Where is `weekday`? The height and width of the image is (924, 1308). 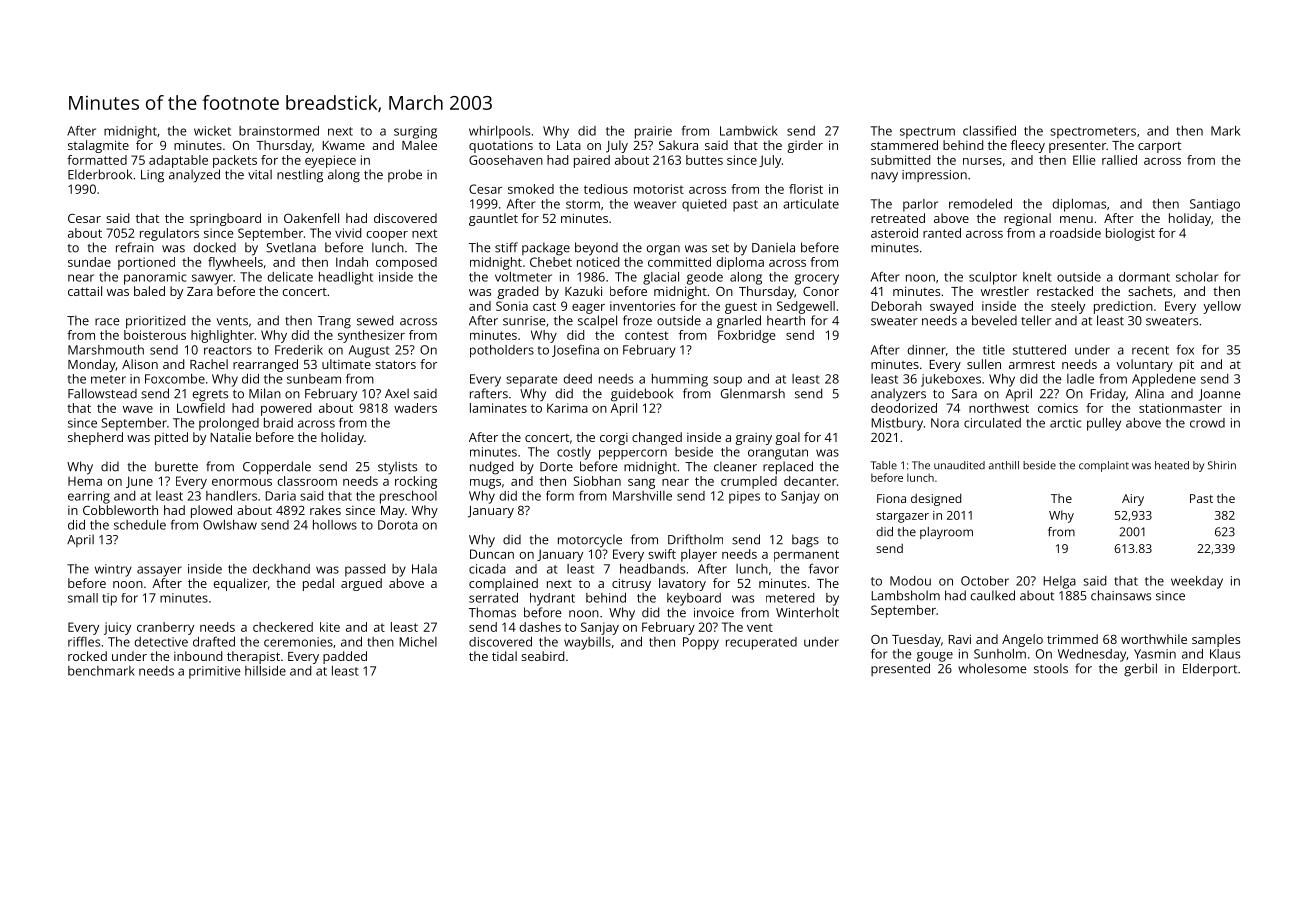
weekday is located at coordinates (1197, 582).
